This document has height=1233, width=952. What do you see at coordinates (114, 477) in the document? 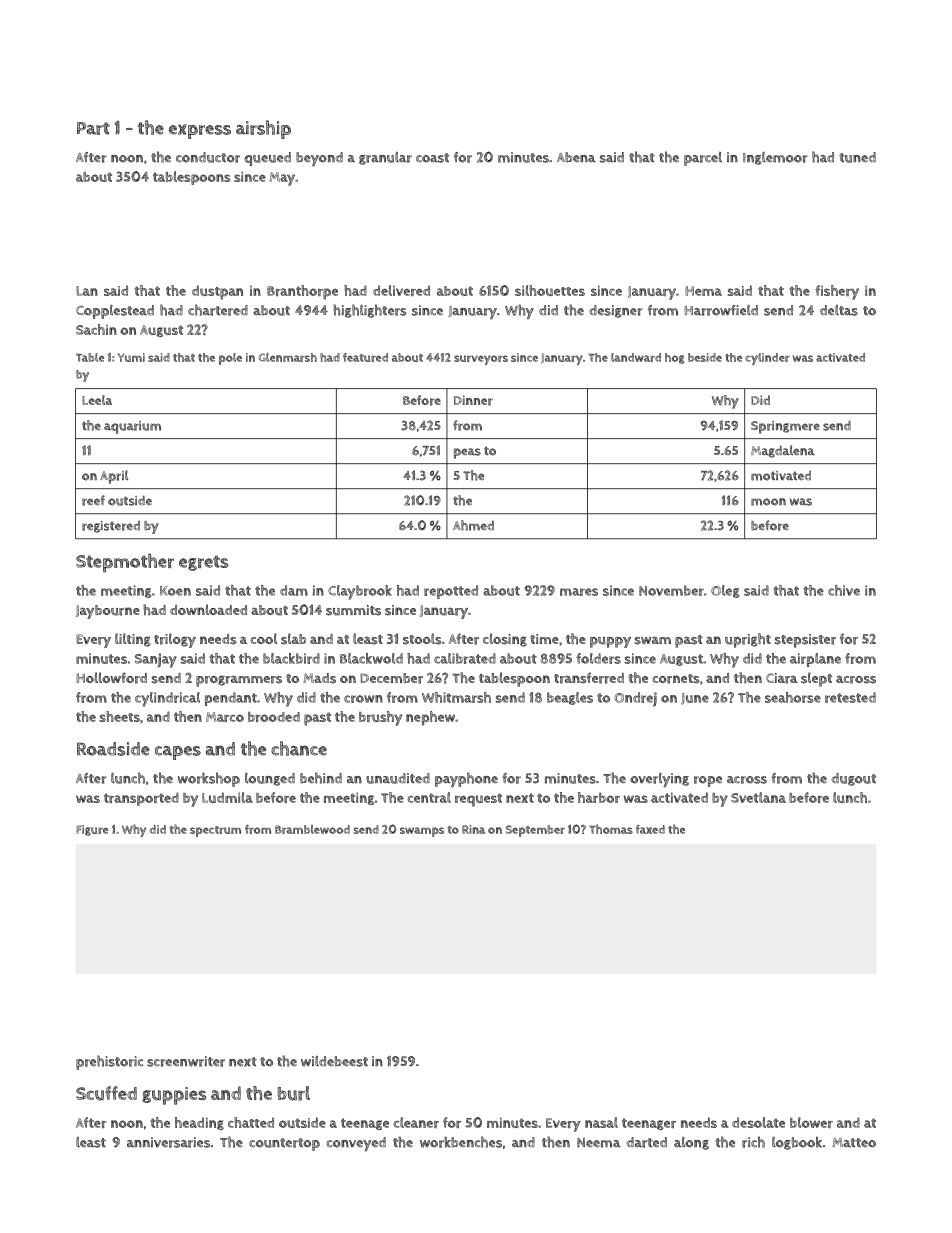
I see `April` at bounding box center [114, 477].
